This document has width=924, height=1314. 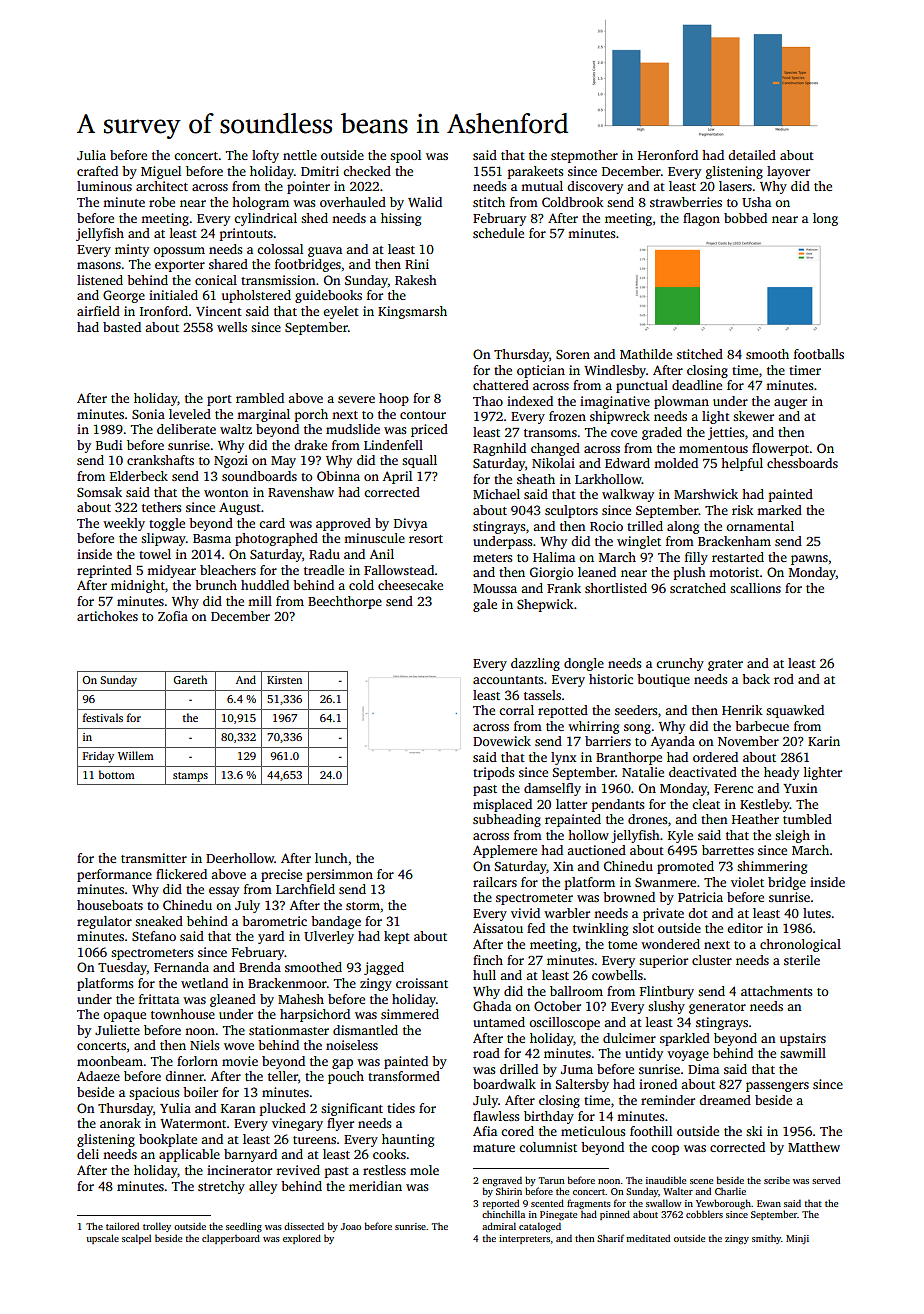 I want to click on Saltersby, so click(x=582, y=1085).
